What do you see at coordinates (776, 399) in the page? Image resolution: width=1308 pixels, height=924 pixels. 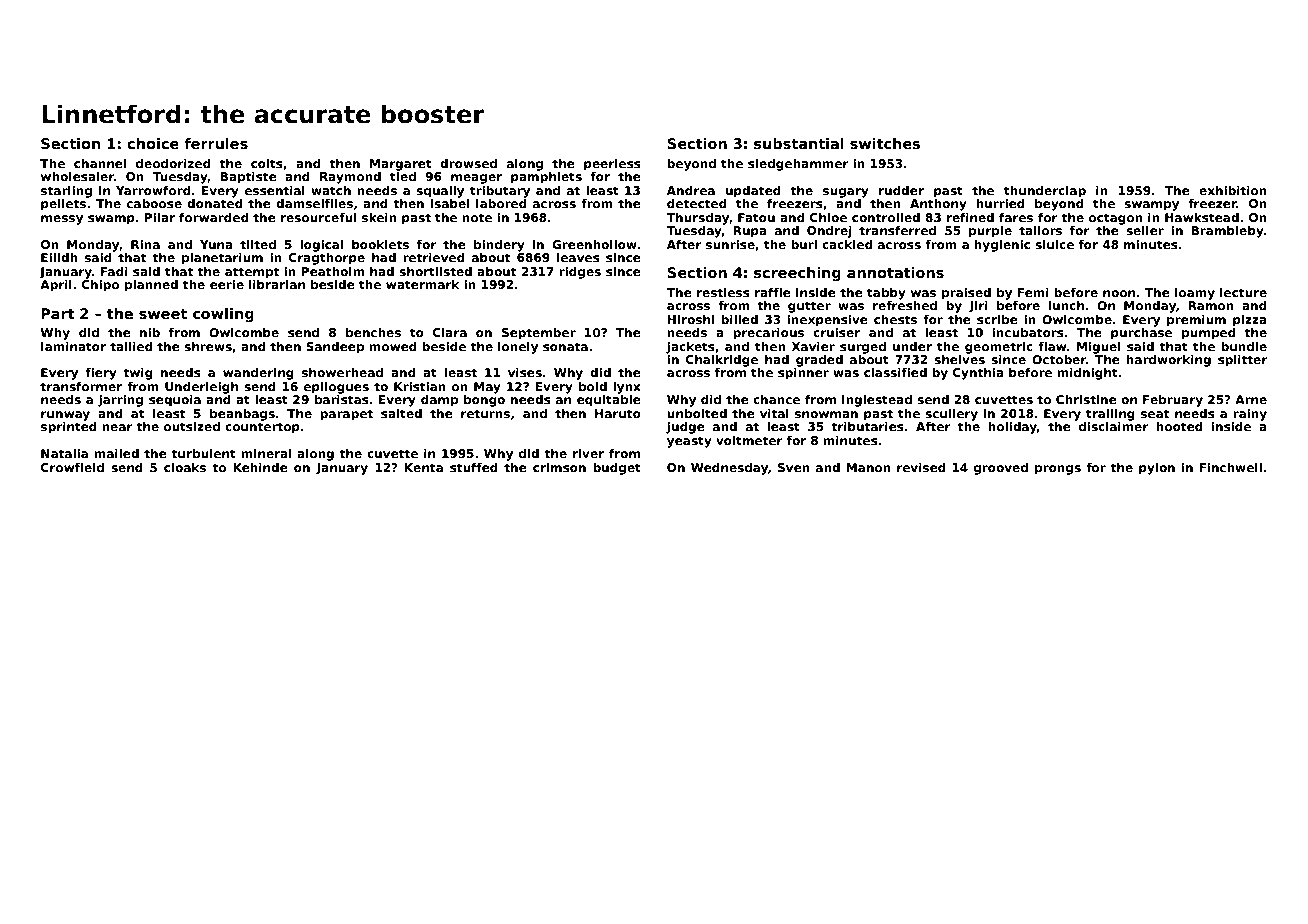 I see `chance` at bounding box center [776, 399].
